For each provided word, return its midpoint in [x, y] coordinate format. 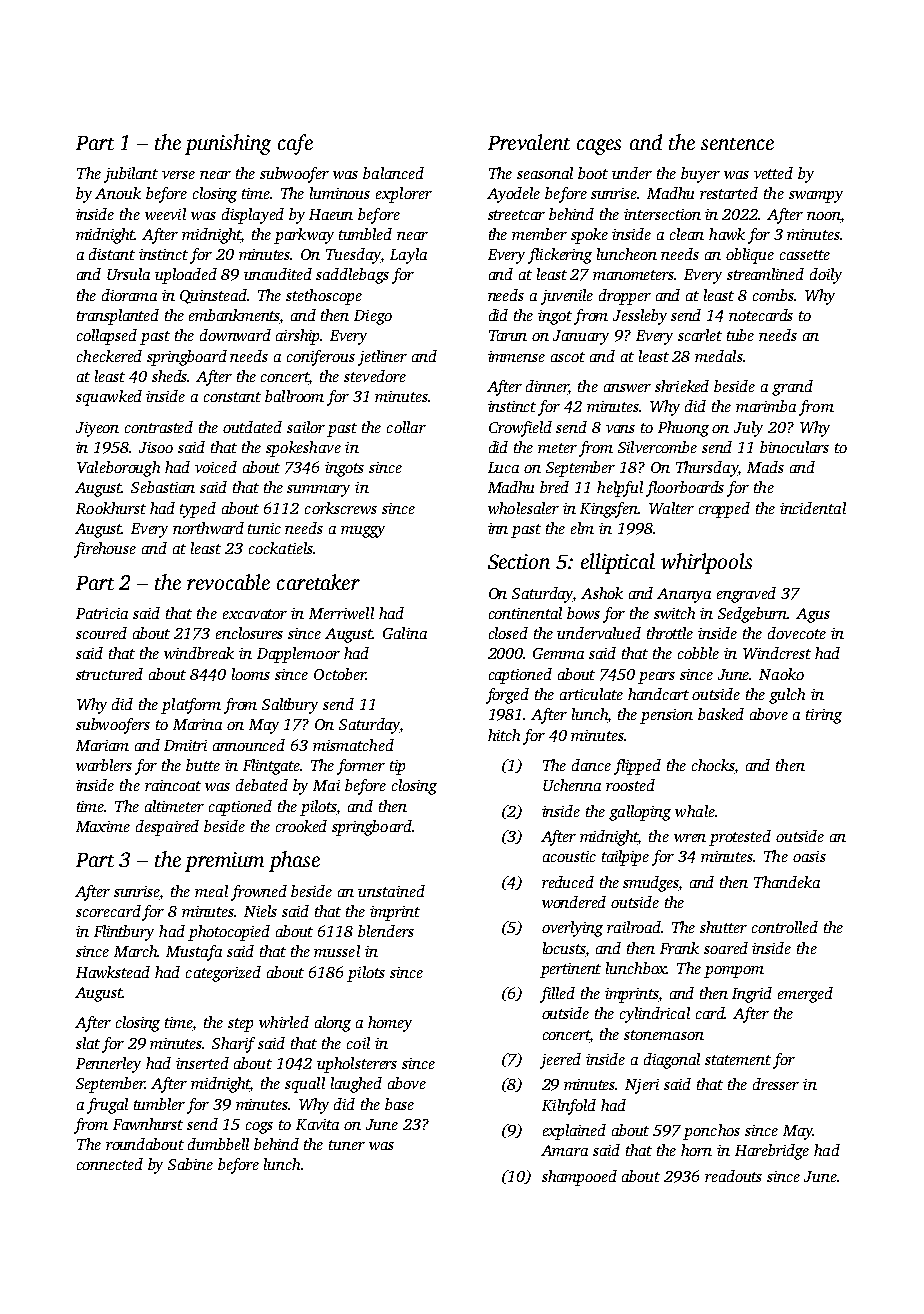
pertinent [570, 970]
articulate [591, 694]
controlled [785, 927]
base [399, 1104]
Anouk [118, 193]
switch [674, 613]
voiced [216, 467]
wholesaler [523, 508]
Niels [260, 911]
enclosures [249, 633]
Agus [813, 615]
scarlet [700, 335]
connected [110, 1164]
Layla [408, 256]
